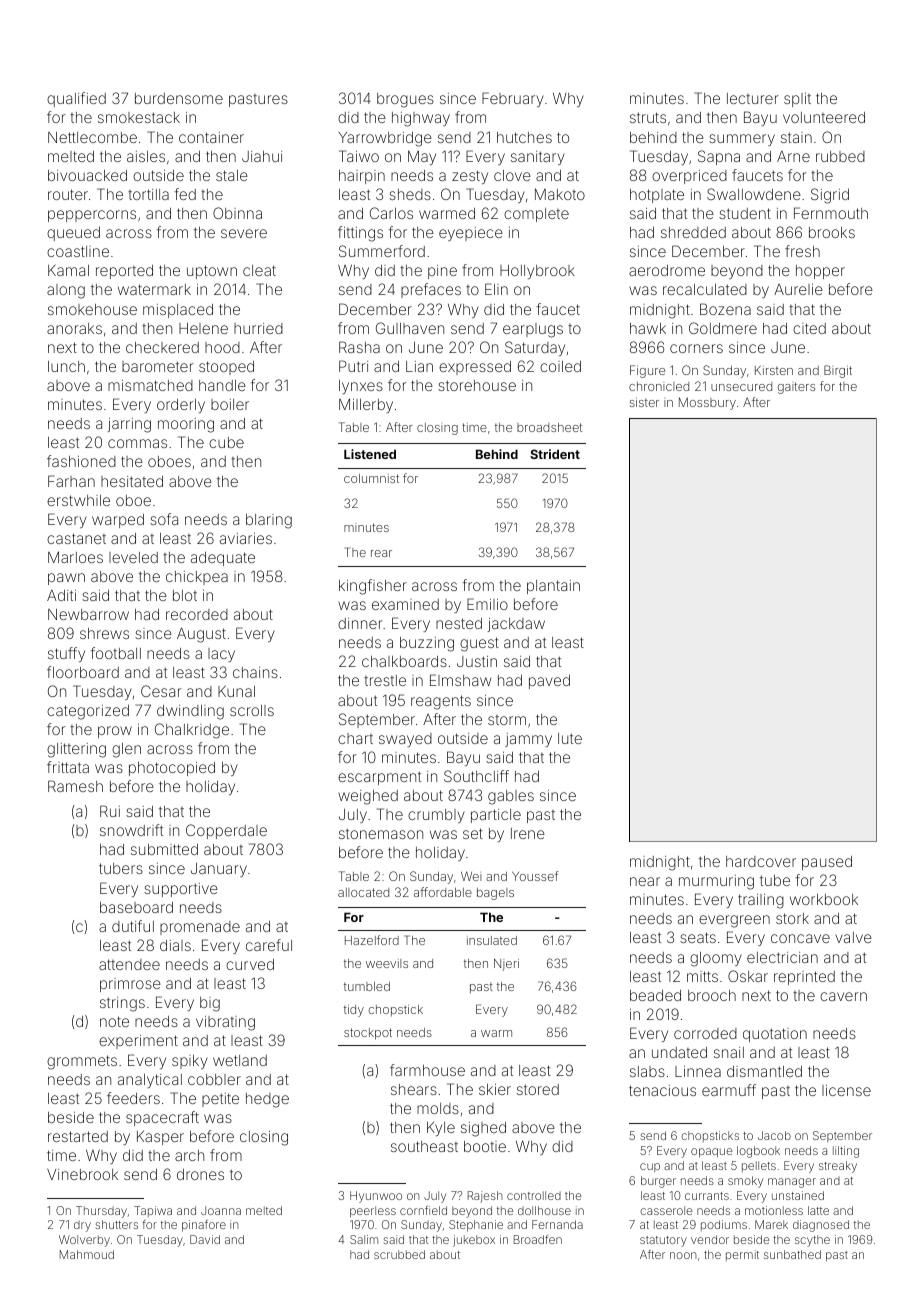  Describe the element at coordinates (87, 1254) in the page. I see `Mahmoud` at that location.
